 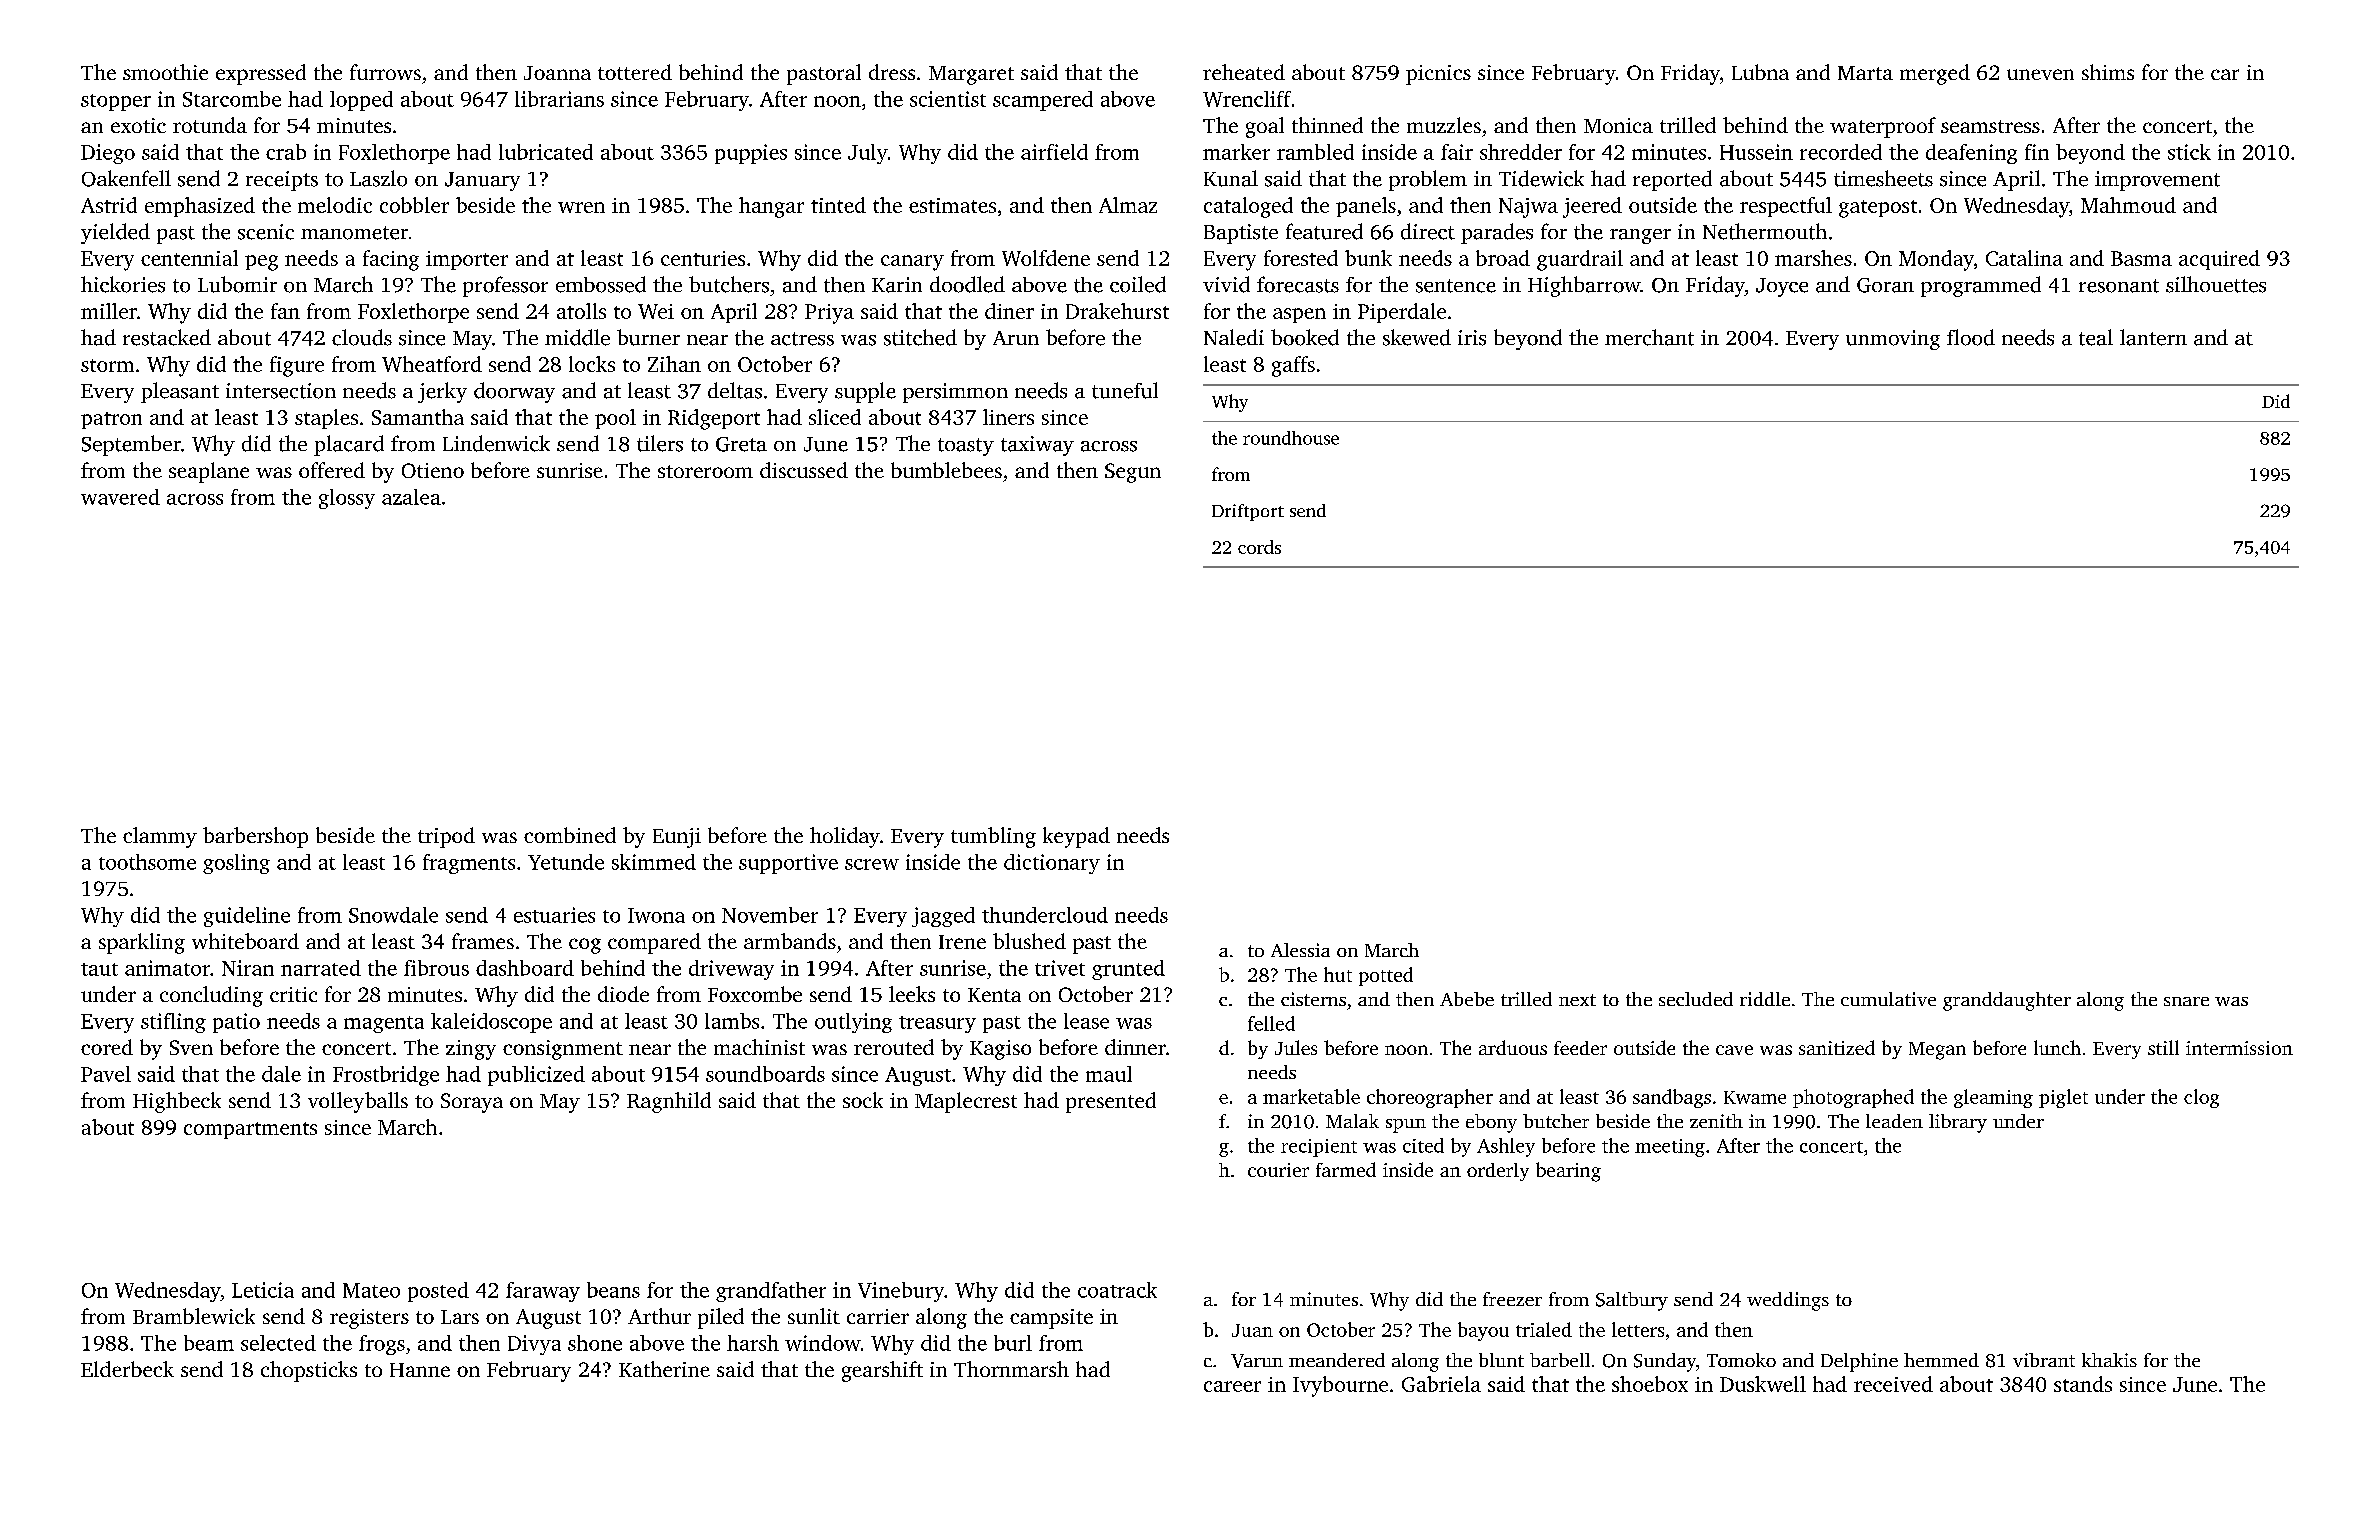 I want to click on picnics, so click(x=1438, y=75).
